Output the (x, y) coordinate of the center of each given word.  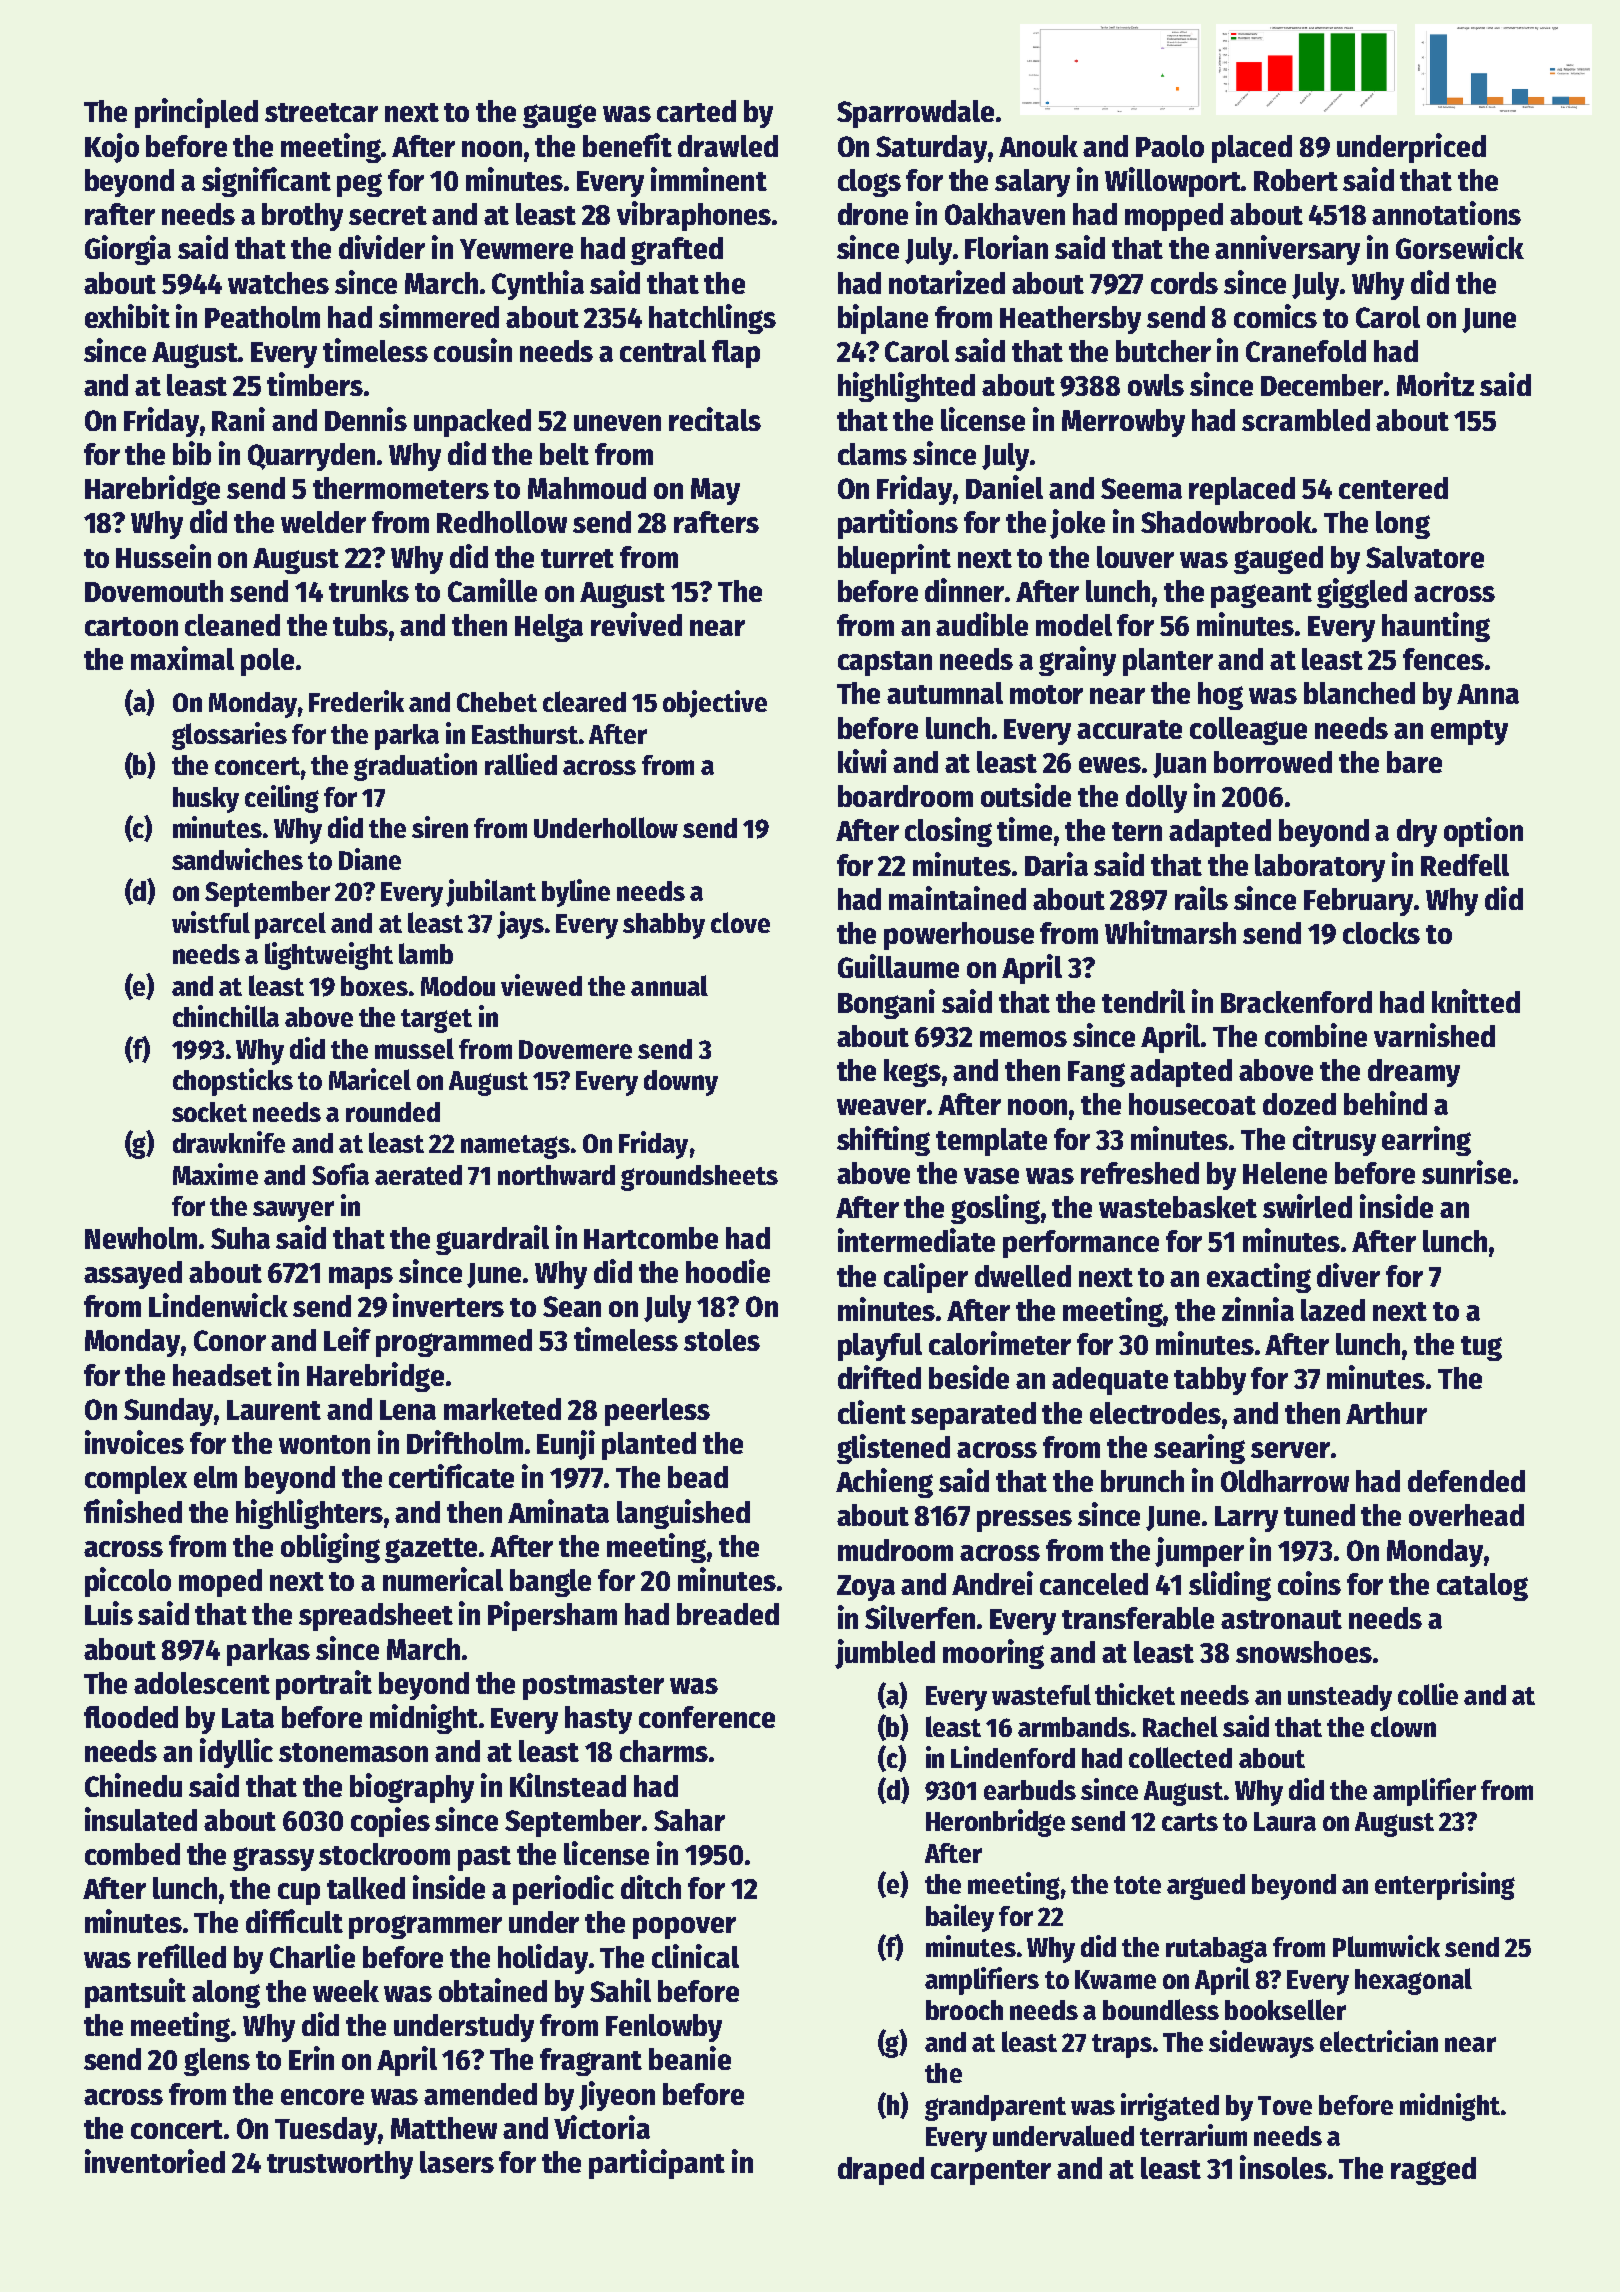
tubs (360, 625)
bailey (960, 1918)
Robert (1296, 180)
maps (361, 1278)
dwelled (1023, 1276)
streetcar (321, 112)
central (663, 351)
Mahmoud (587, 488)
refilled (182, 1956)
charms (664, 1751)
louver (1135, 557)
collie (1428, 1694)
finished (133, 1511)
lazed (1333, 1310)
